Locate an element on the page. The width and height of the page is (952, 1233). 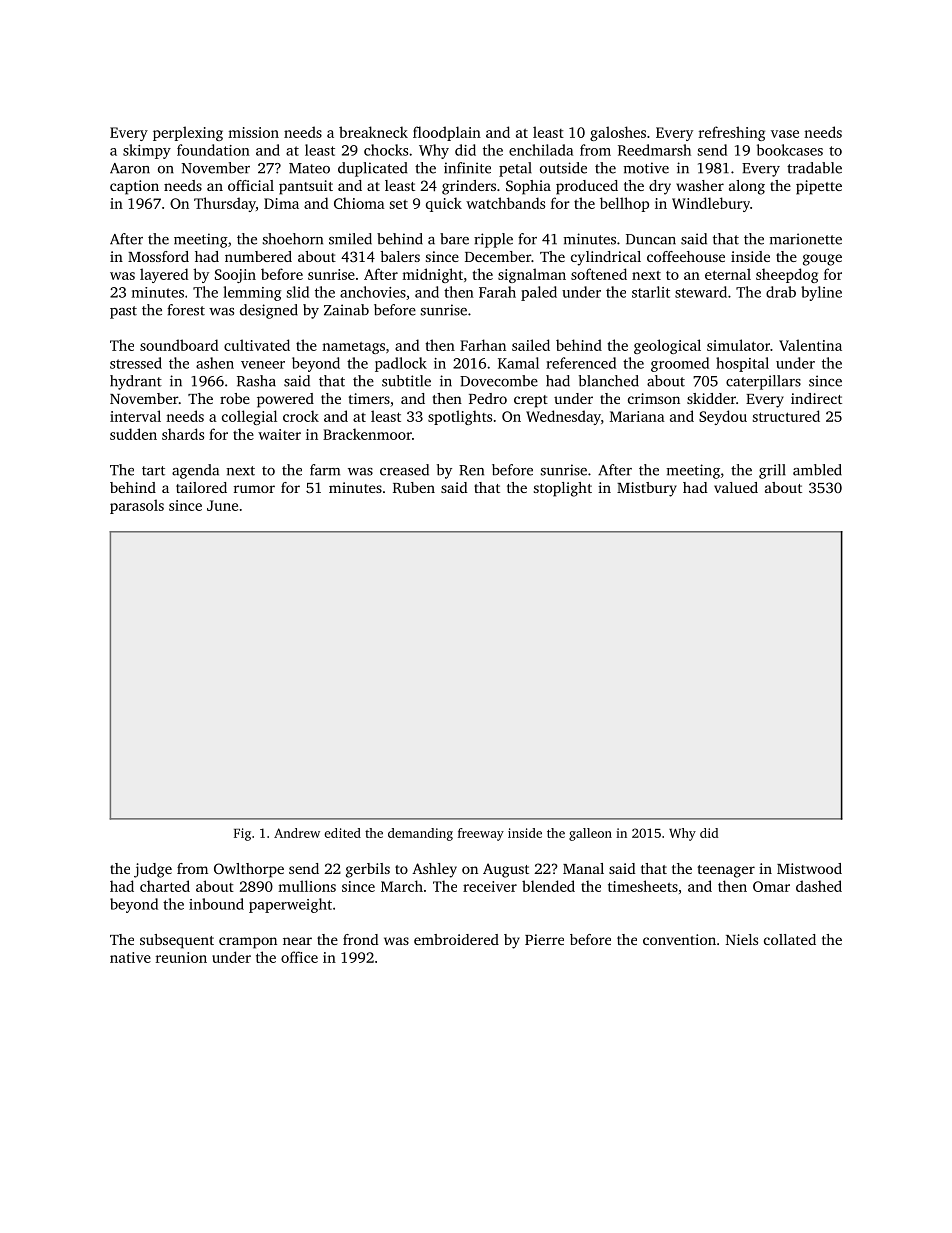
Pierre is located at coordinates (544, 939).
